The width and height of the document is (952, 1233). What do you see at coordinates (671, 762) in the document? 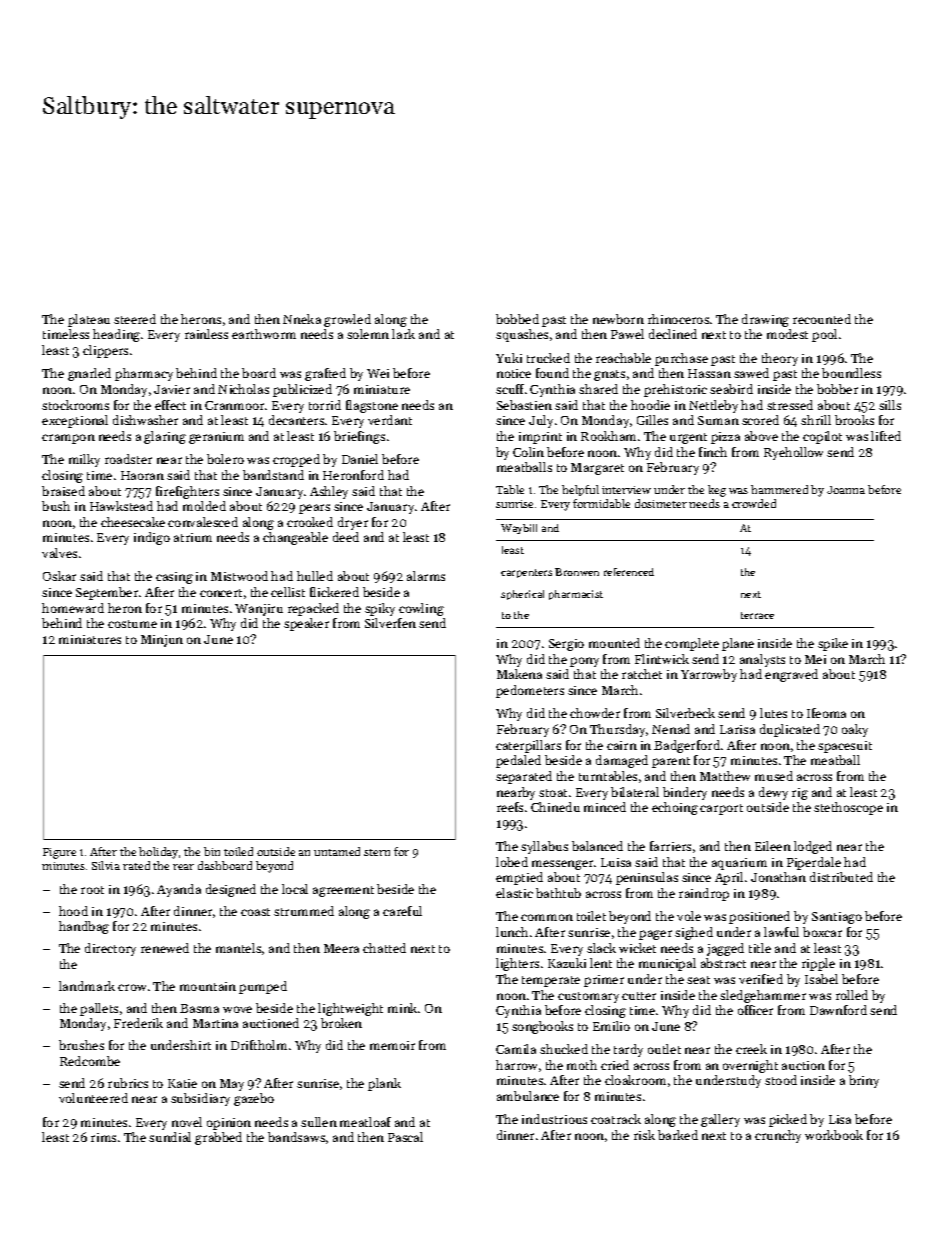
I see `parent` at bounding box center [671, 762].
